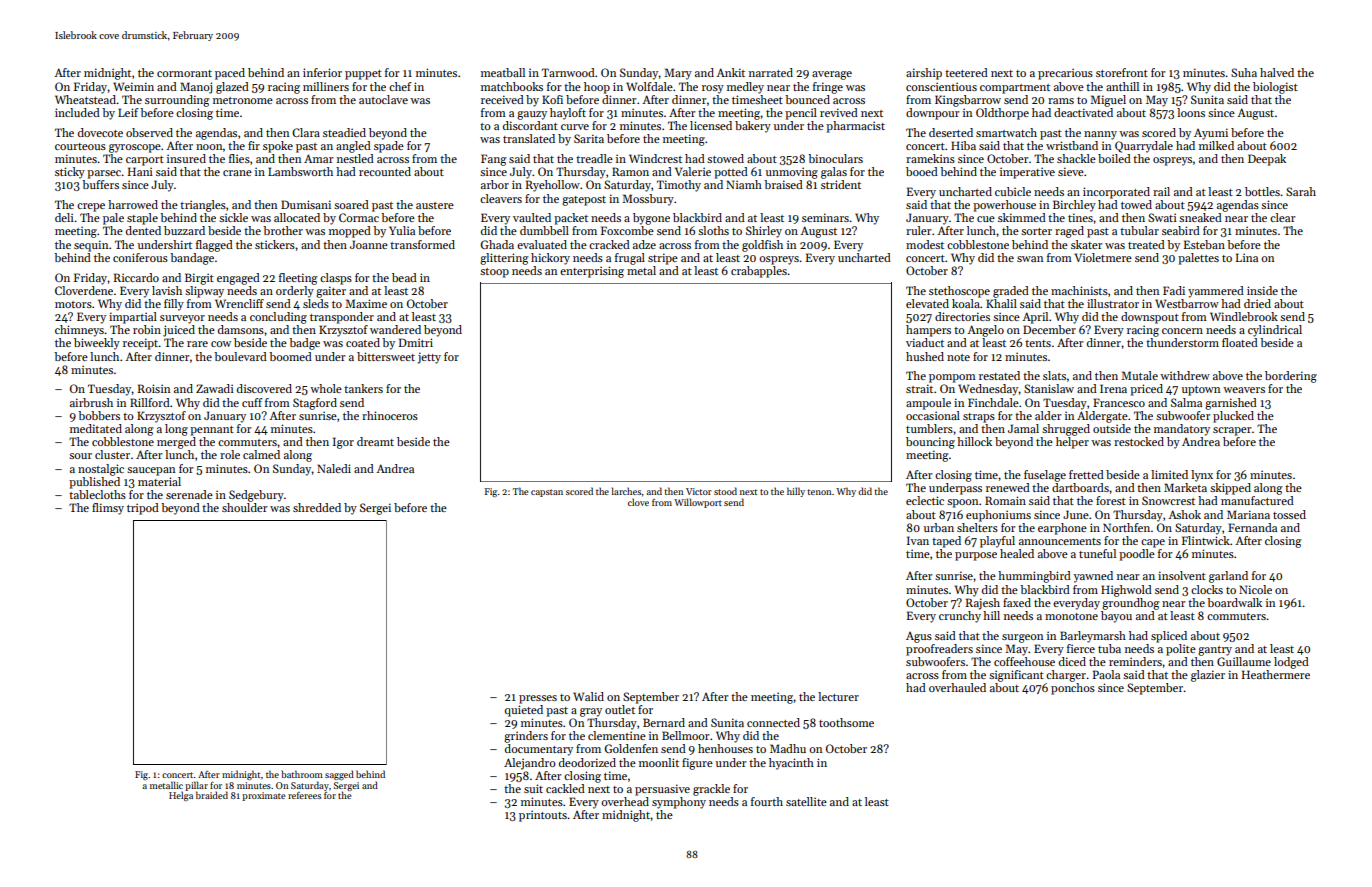 This document has width=1372, height=887. Describe the element at coordinates (928, 331) in the document. I see `hampers` at that location.
